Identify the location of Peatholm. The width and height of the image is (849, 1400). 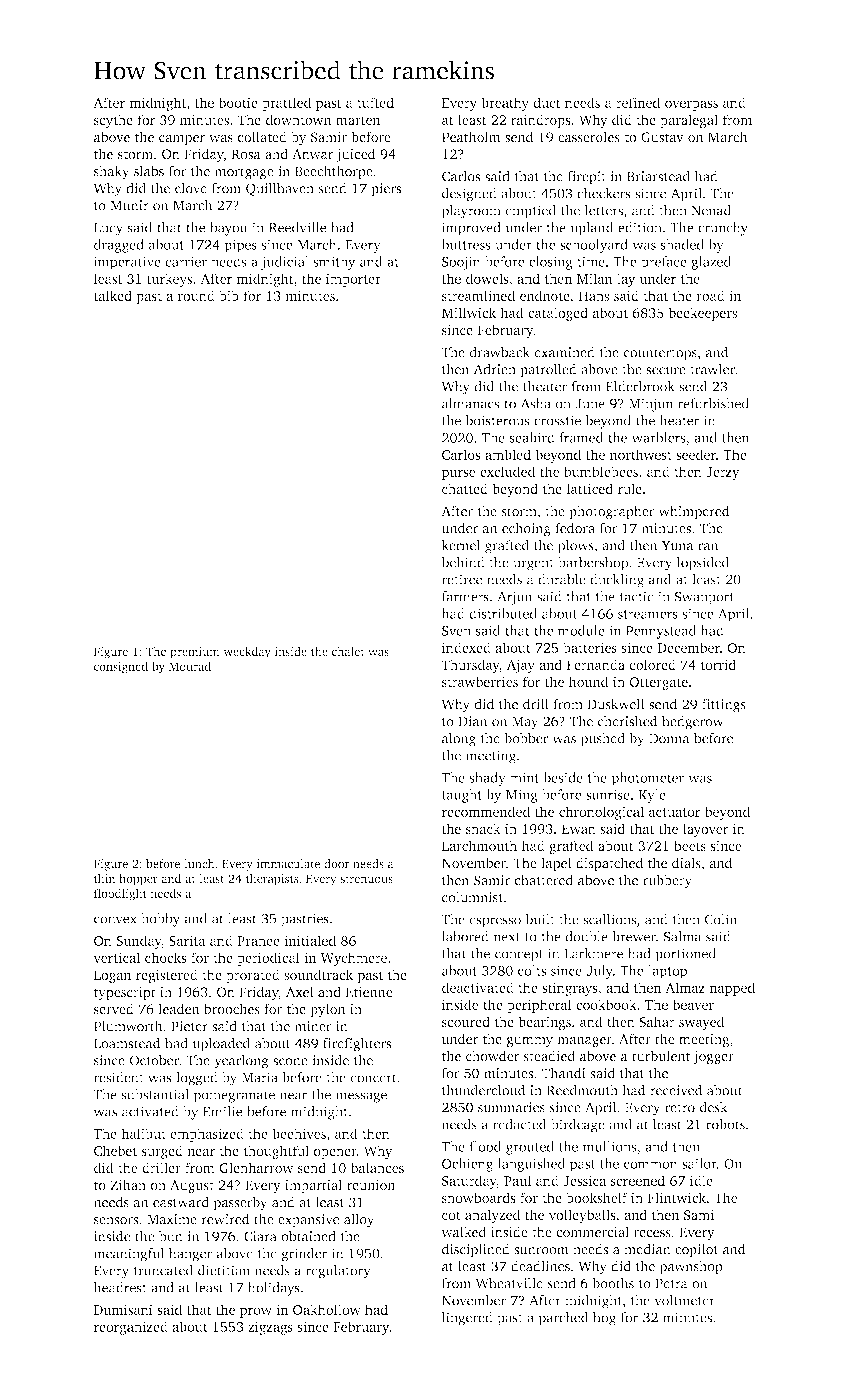
(471, 136).
